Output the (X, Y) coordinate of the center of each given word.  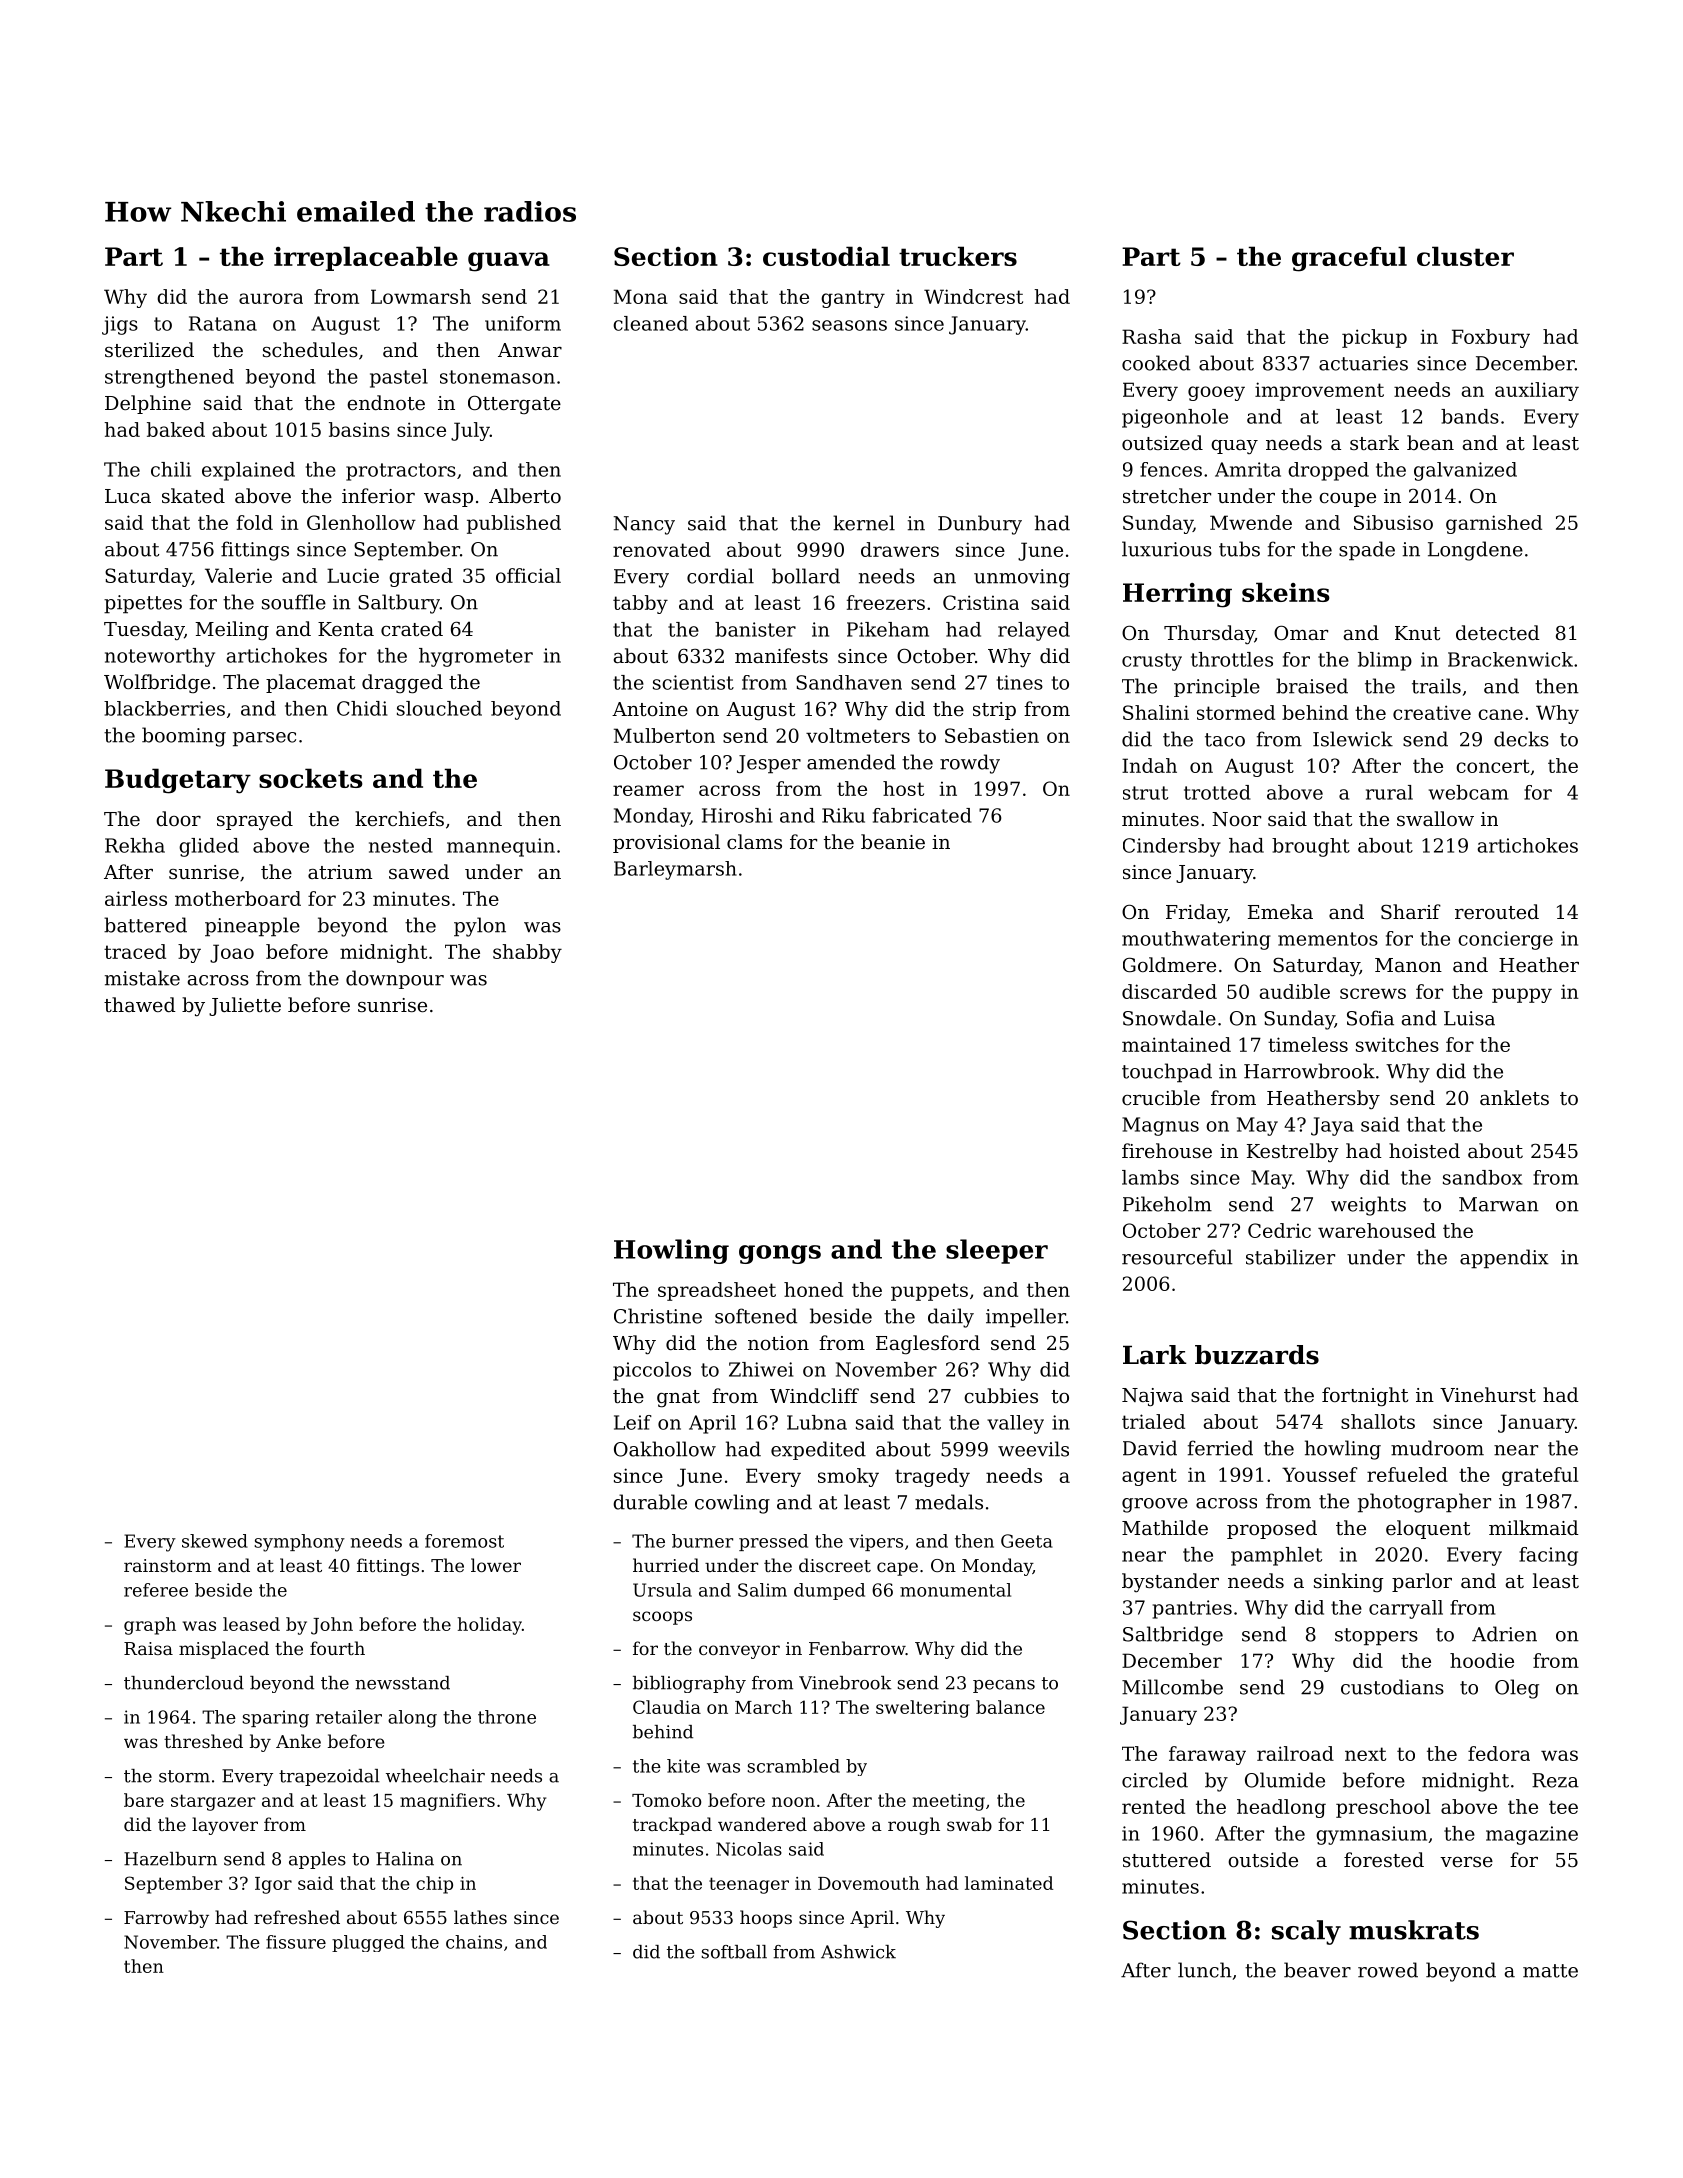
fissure (296, 1942)
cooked (1156, 363)
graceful (1349, 259)
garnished (1494, 524)
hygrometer (476, 657)
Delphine (148, 404)
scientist (693, 682)
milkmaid (1534, 1527)
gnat (678, 1399)
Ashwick (858, 1952)
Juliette (245, 1006)
